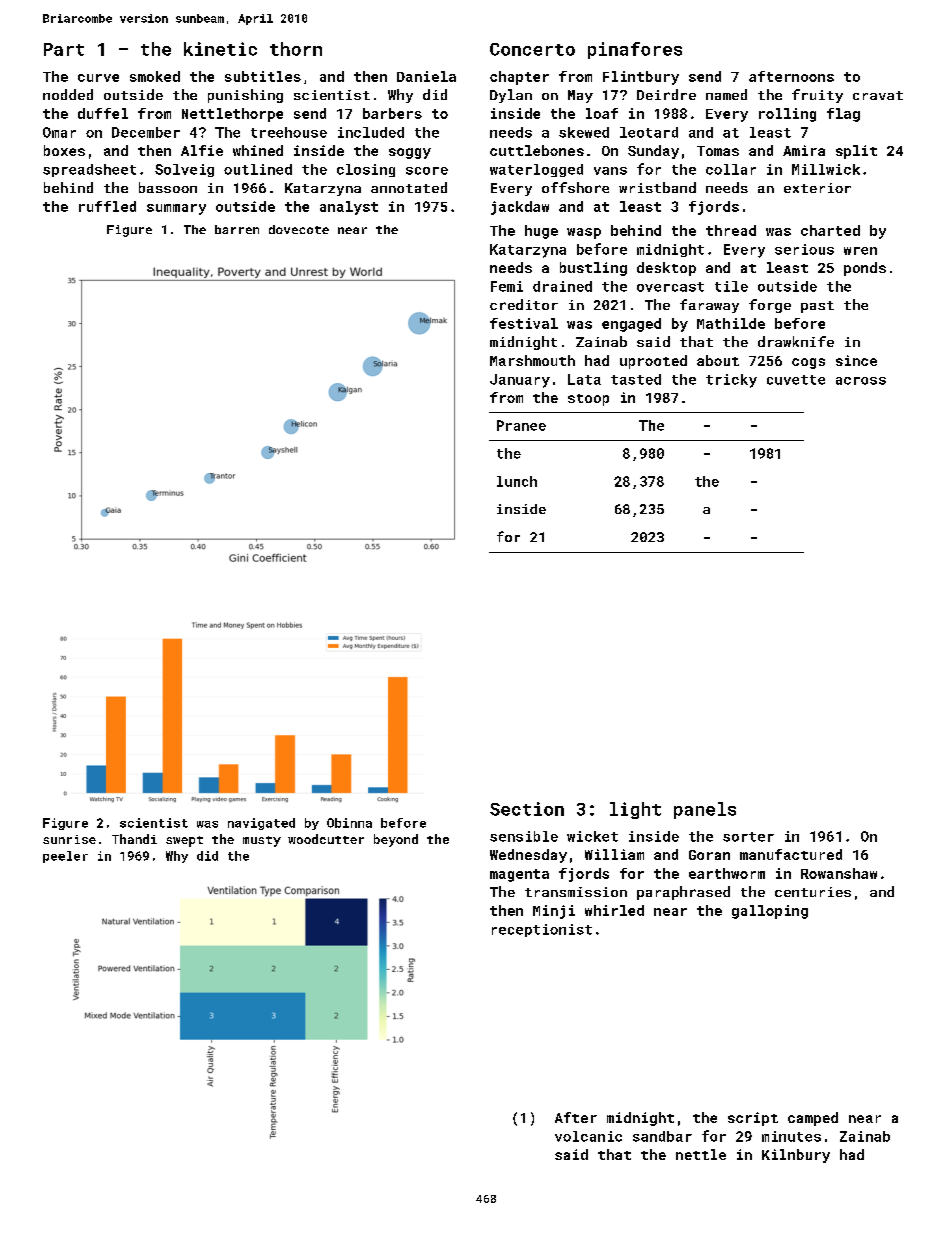 This screenshot has height=1233, width=952. Describe the element at coordinates (635, 50) in the screenshot. I see `pinafores` at that location.
